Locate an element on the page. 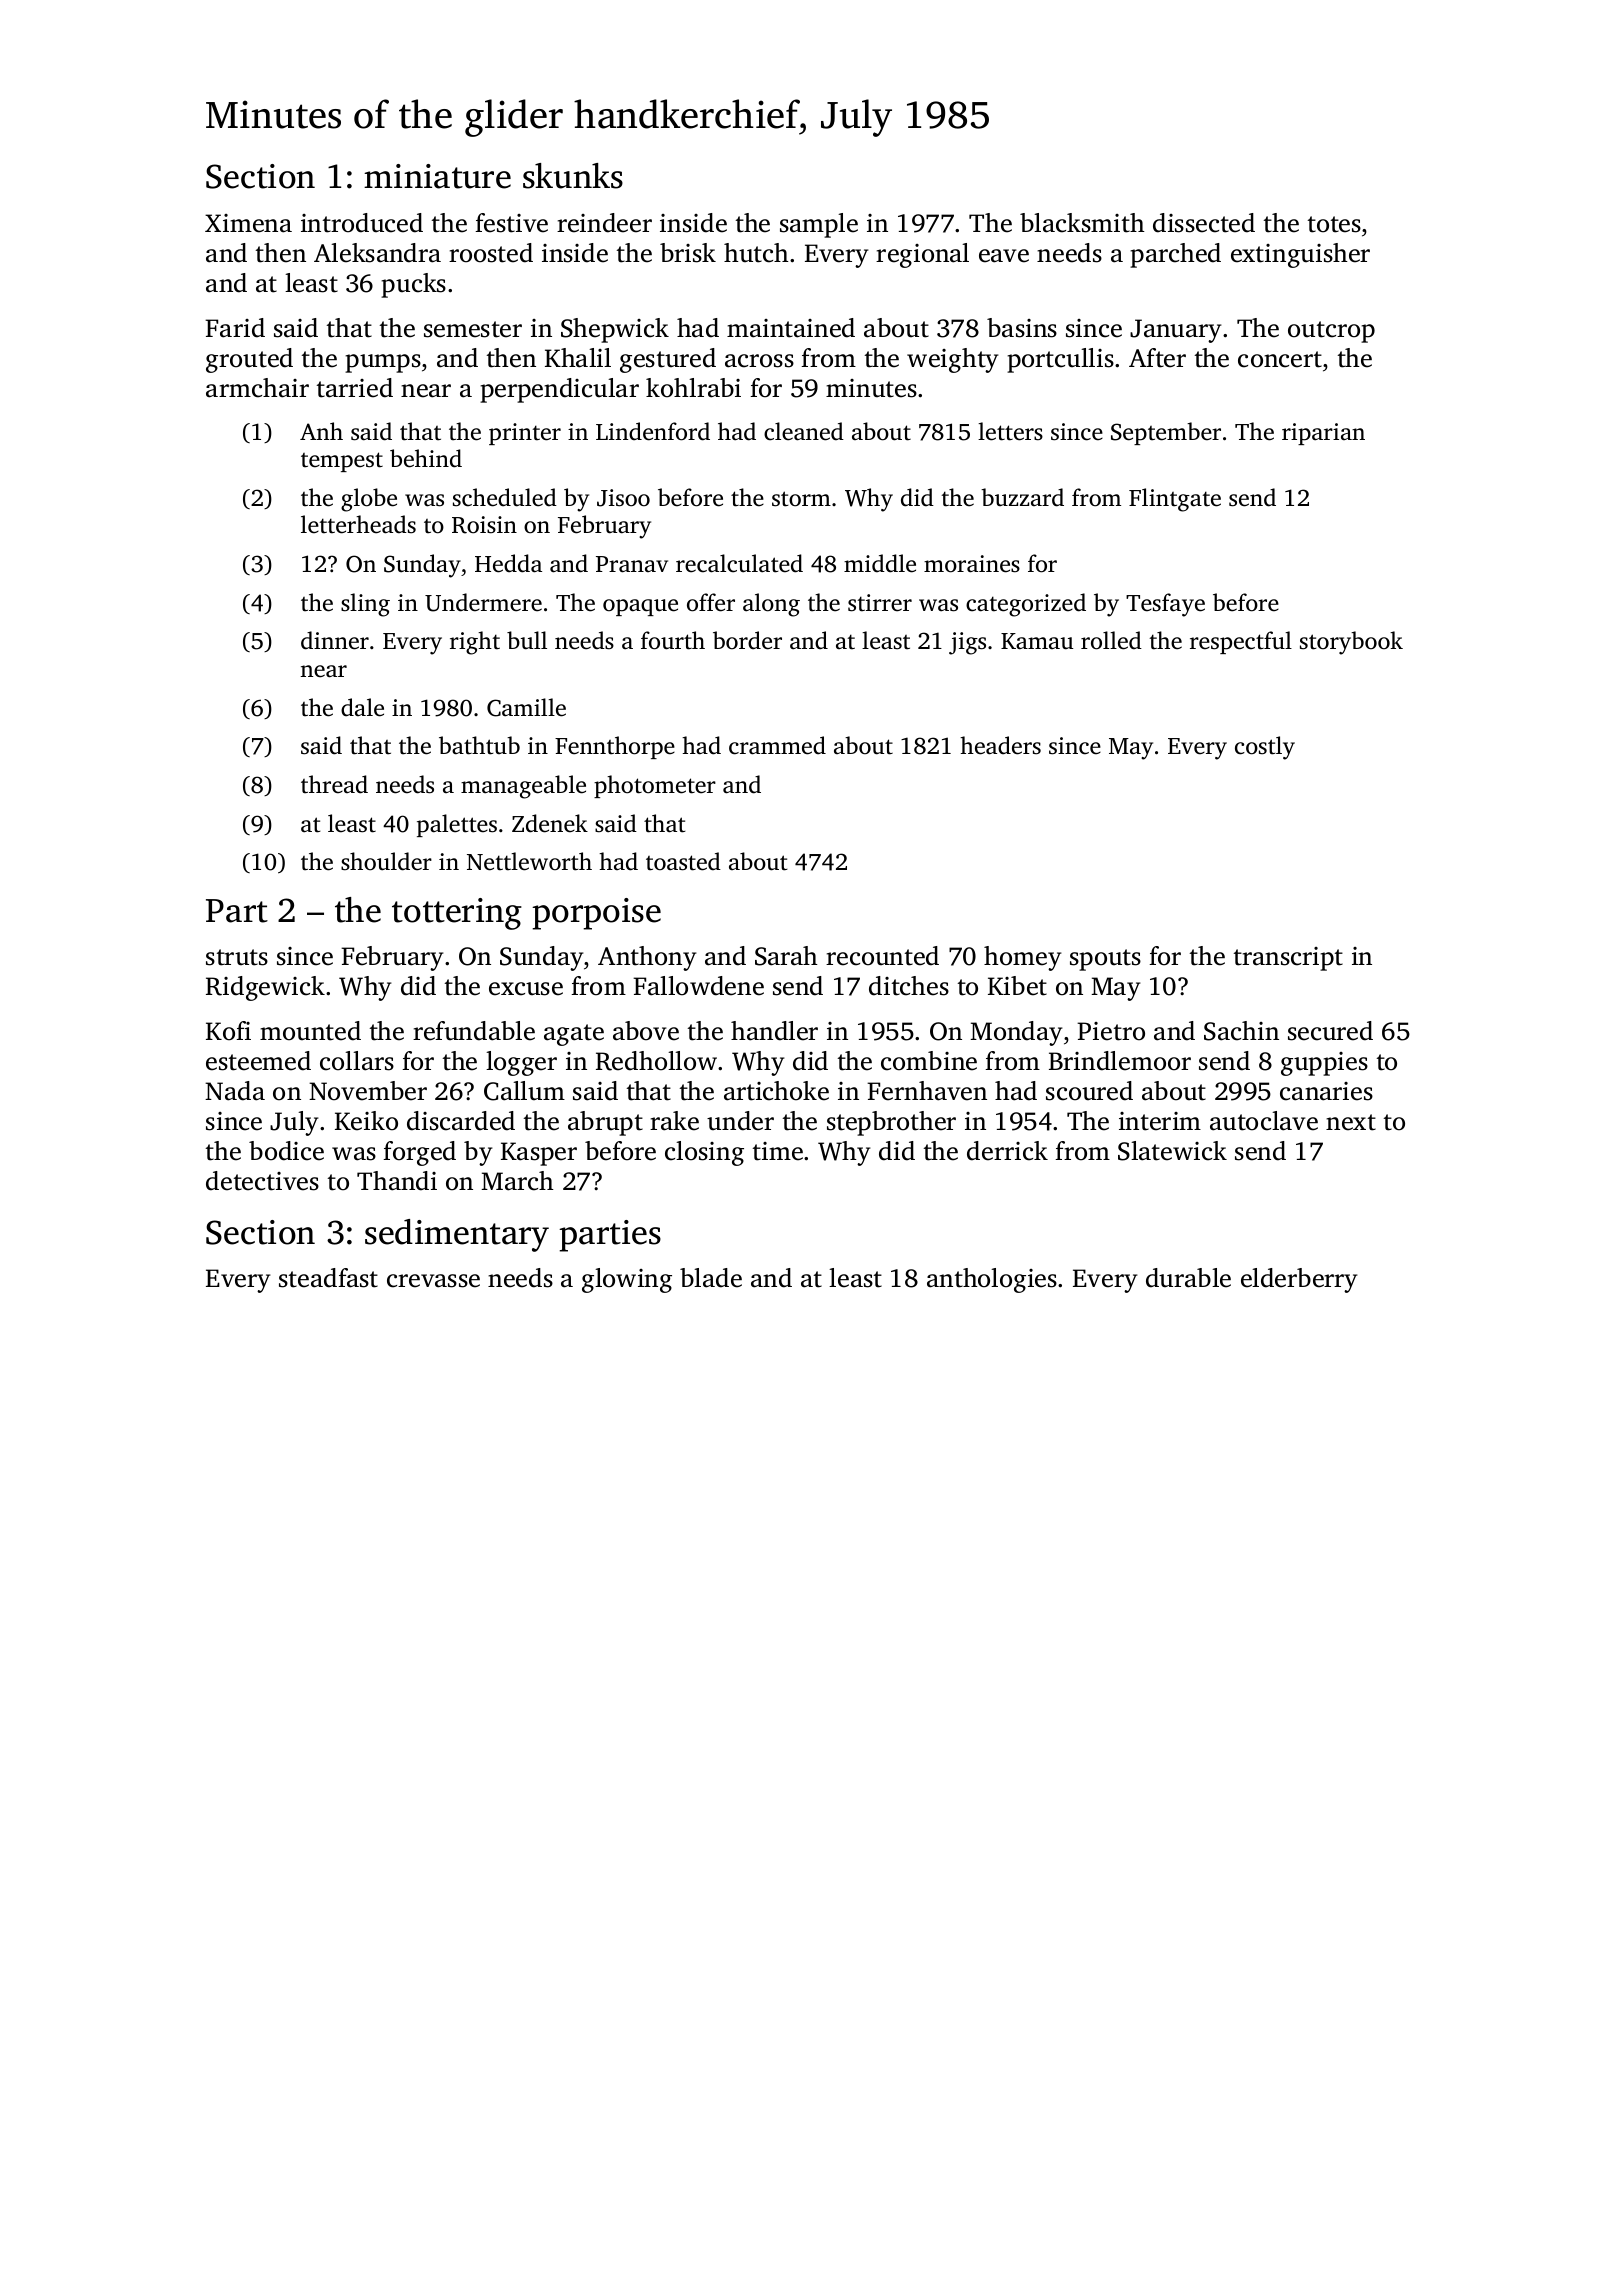  letters is located at coordinates (1010, 431).
